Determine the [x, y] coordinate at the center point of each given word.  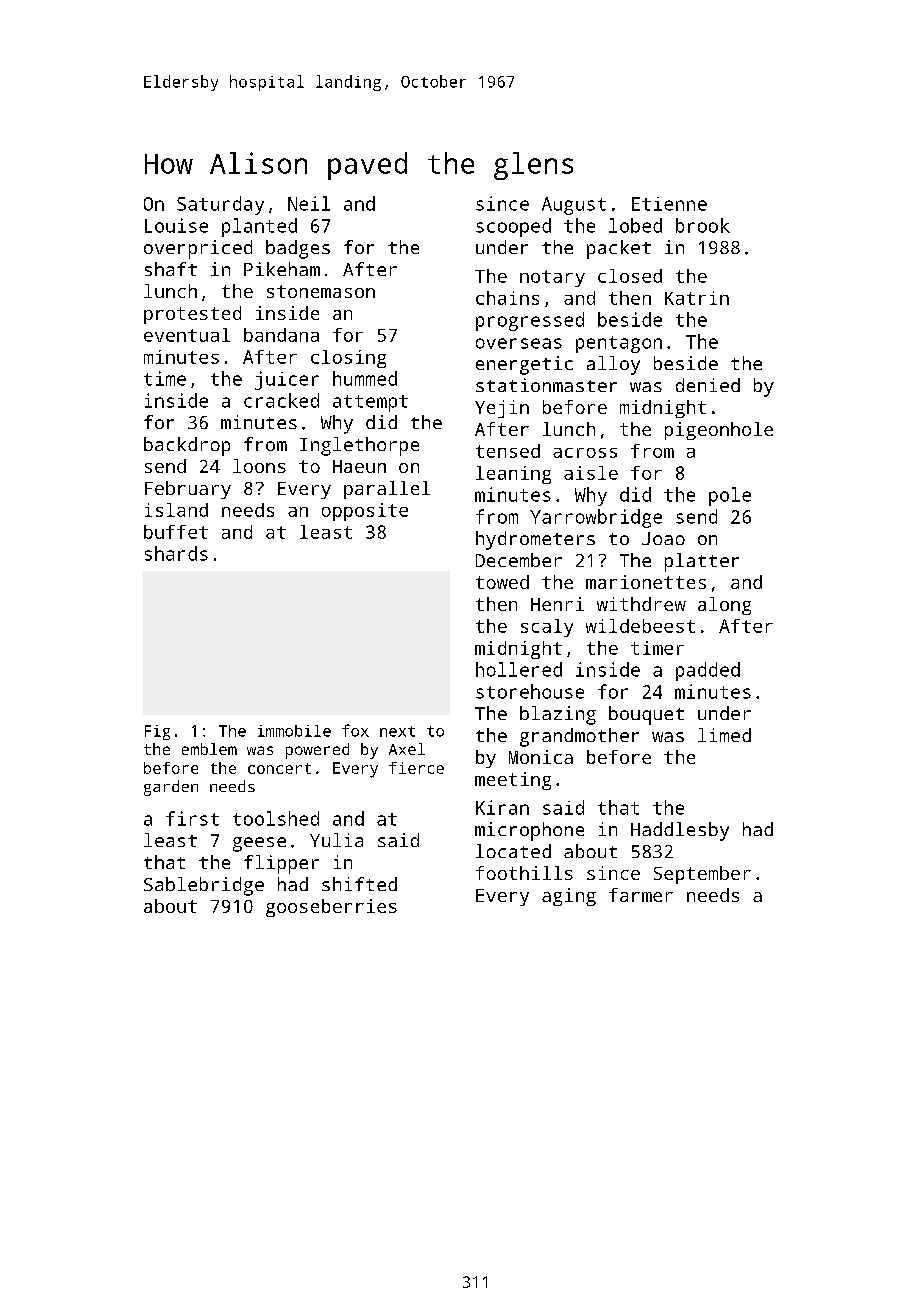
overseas [519, 343]
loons [259, 466]
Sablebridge [204, 886]
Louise [176, 225]
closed [630, 276]
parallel [387, 490]
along [724, 606]
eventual [187, 335]
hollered [519, 669]
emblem [209, 749]
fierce [416, 768]
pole [730, 496]
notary [552, 278]
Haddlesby [680, 831]
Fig [157, 732]
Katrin [697, 298]
